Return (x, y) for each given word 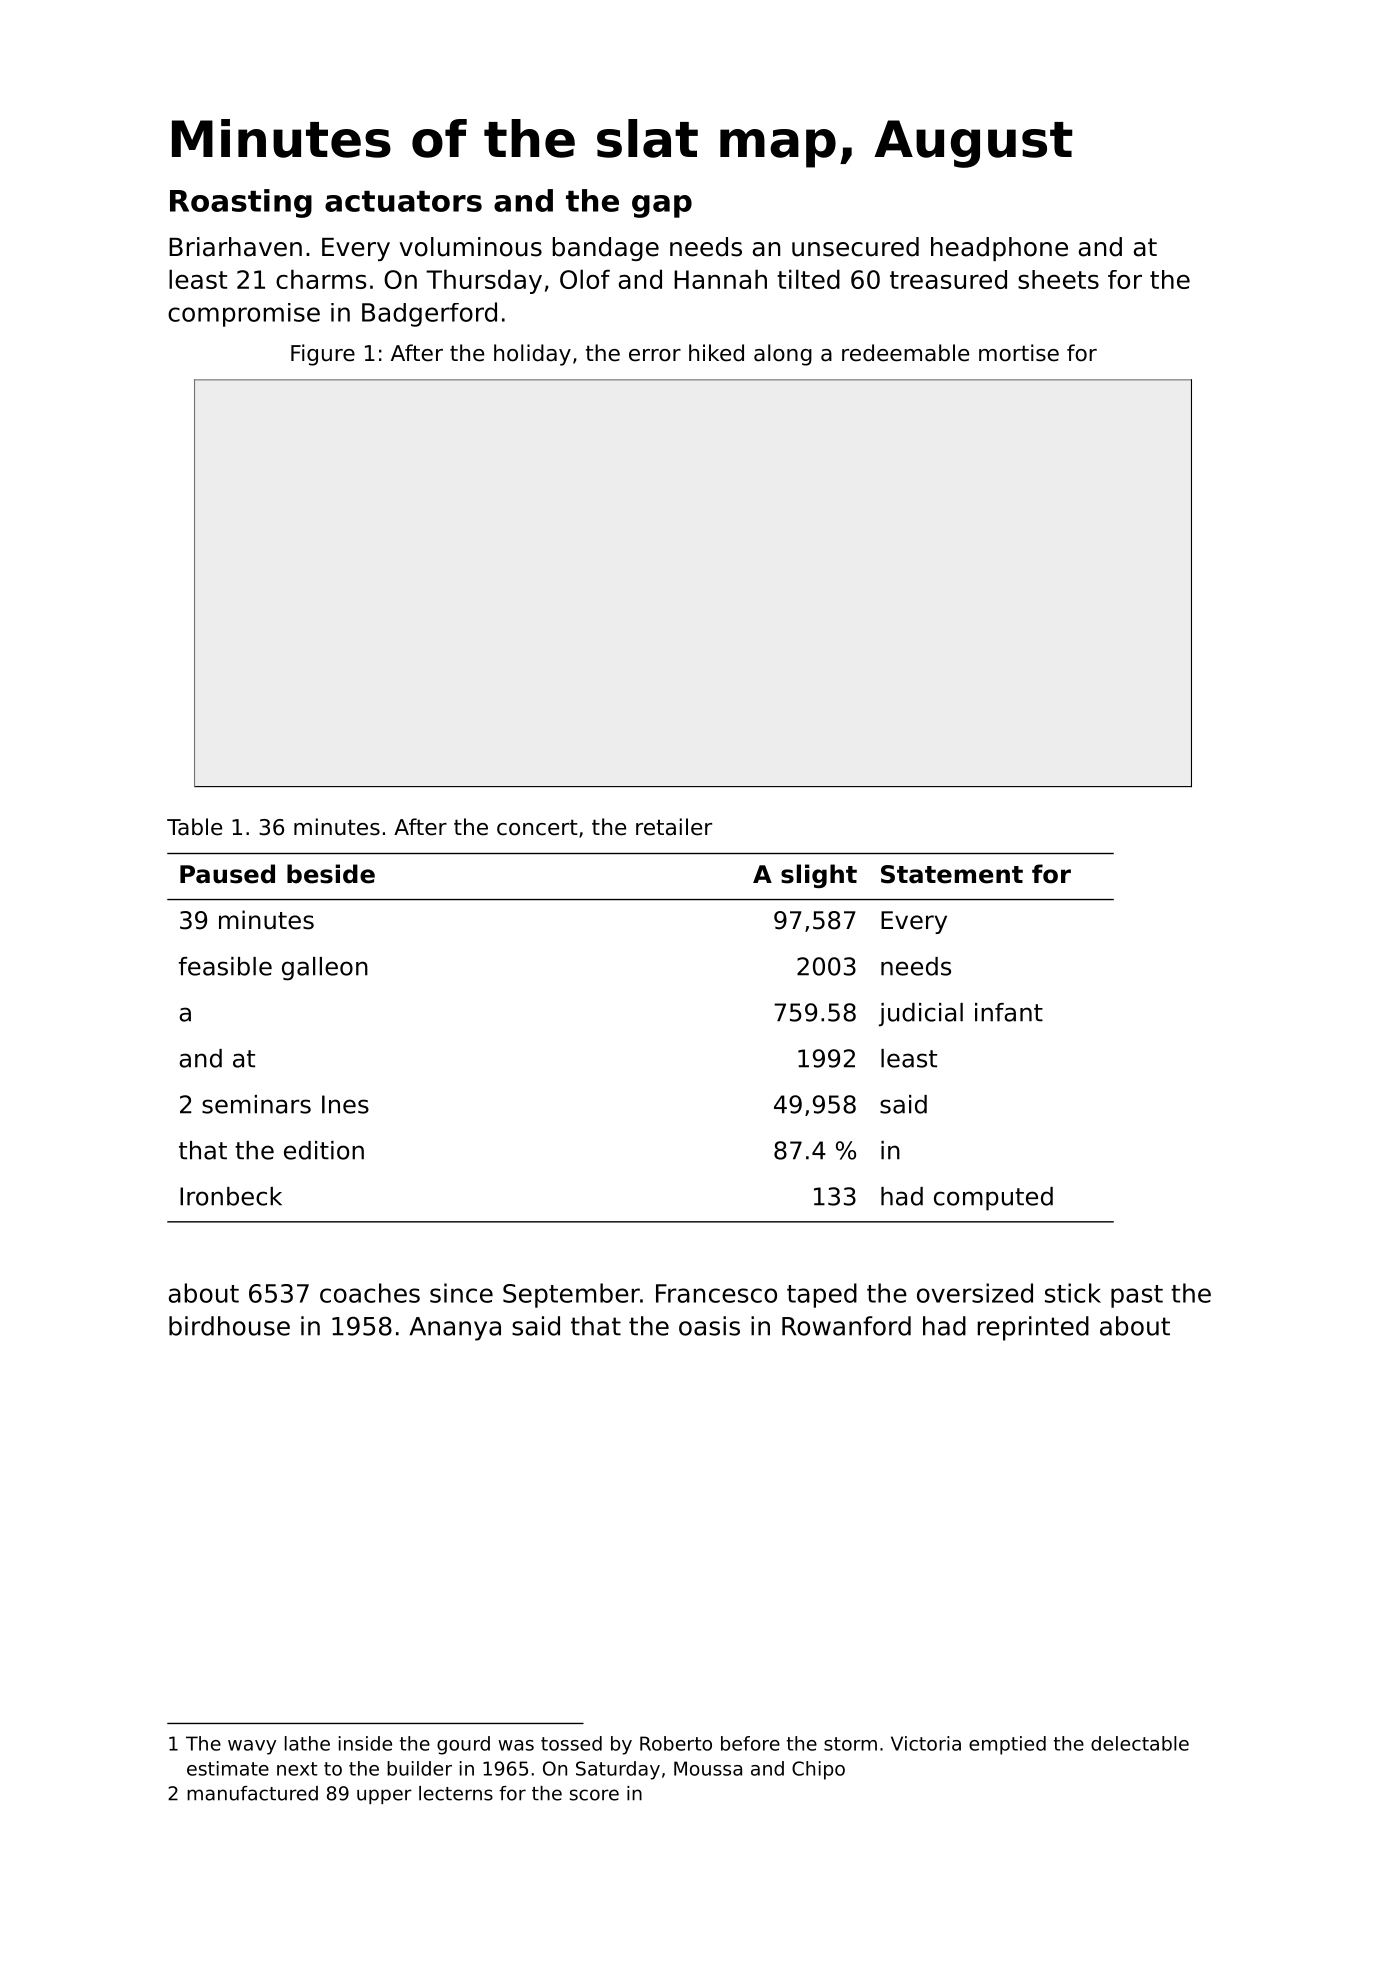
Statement (952, 874)
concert (537, 827)
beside (331, 874)
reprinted (1033, 1328)
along (783, 355)
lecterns (456, 1793)
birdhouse (229, 1326)
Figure (323, 355)
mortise (1019, 353)
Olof (585, 279)
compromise (244, 315)
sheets (1058, 279)
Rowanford (846, 1326)
